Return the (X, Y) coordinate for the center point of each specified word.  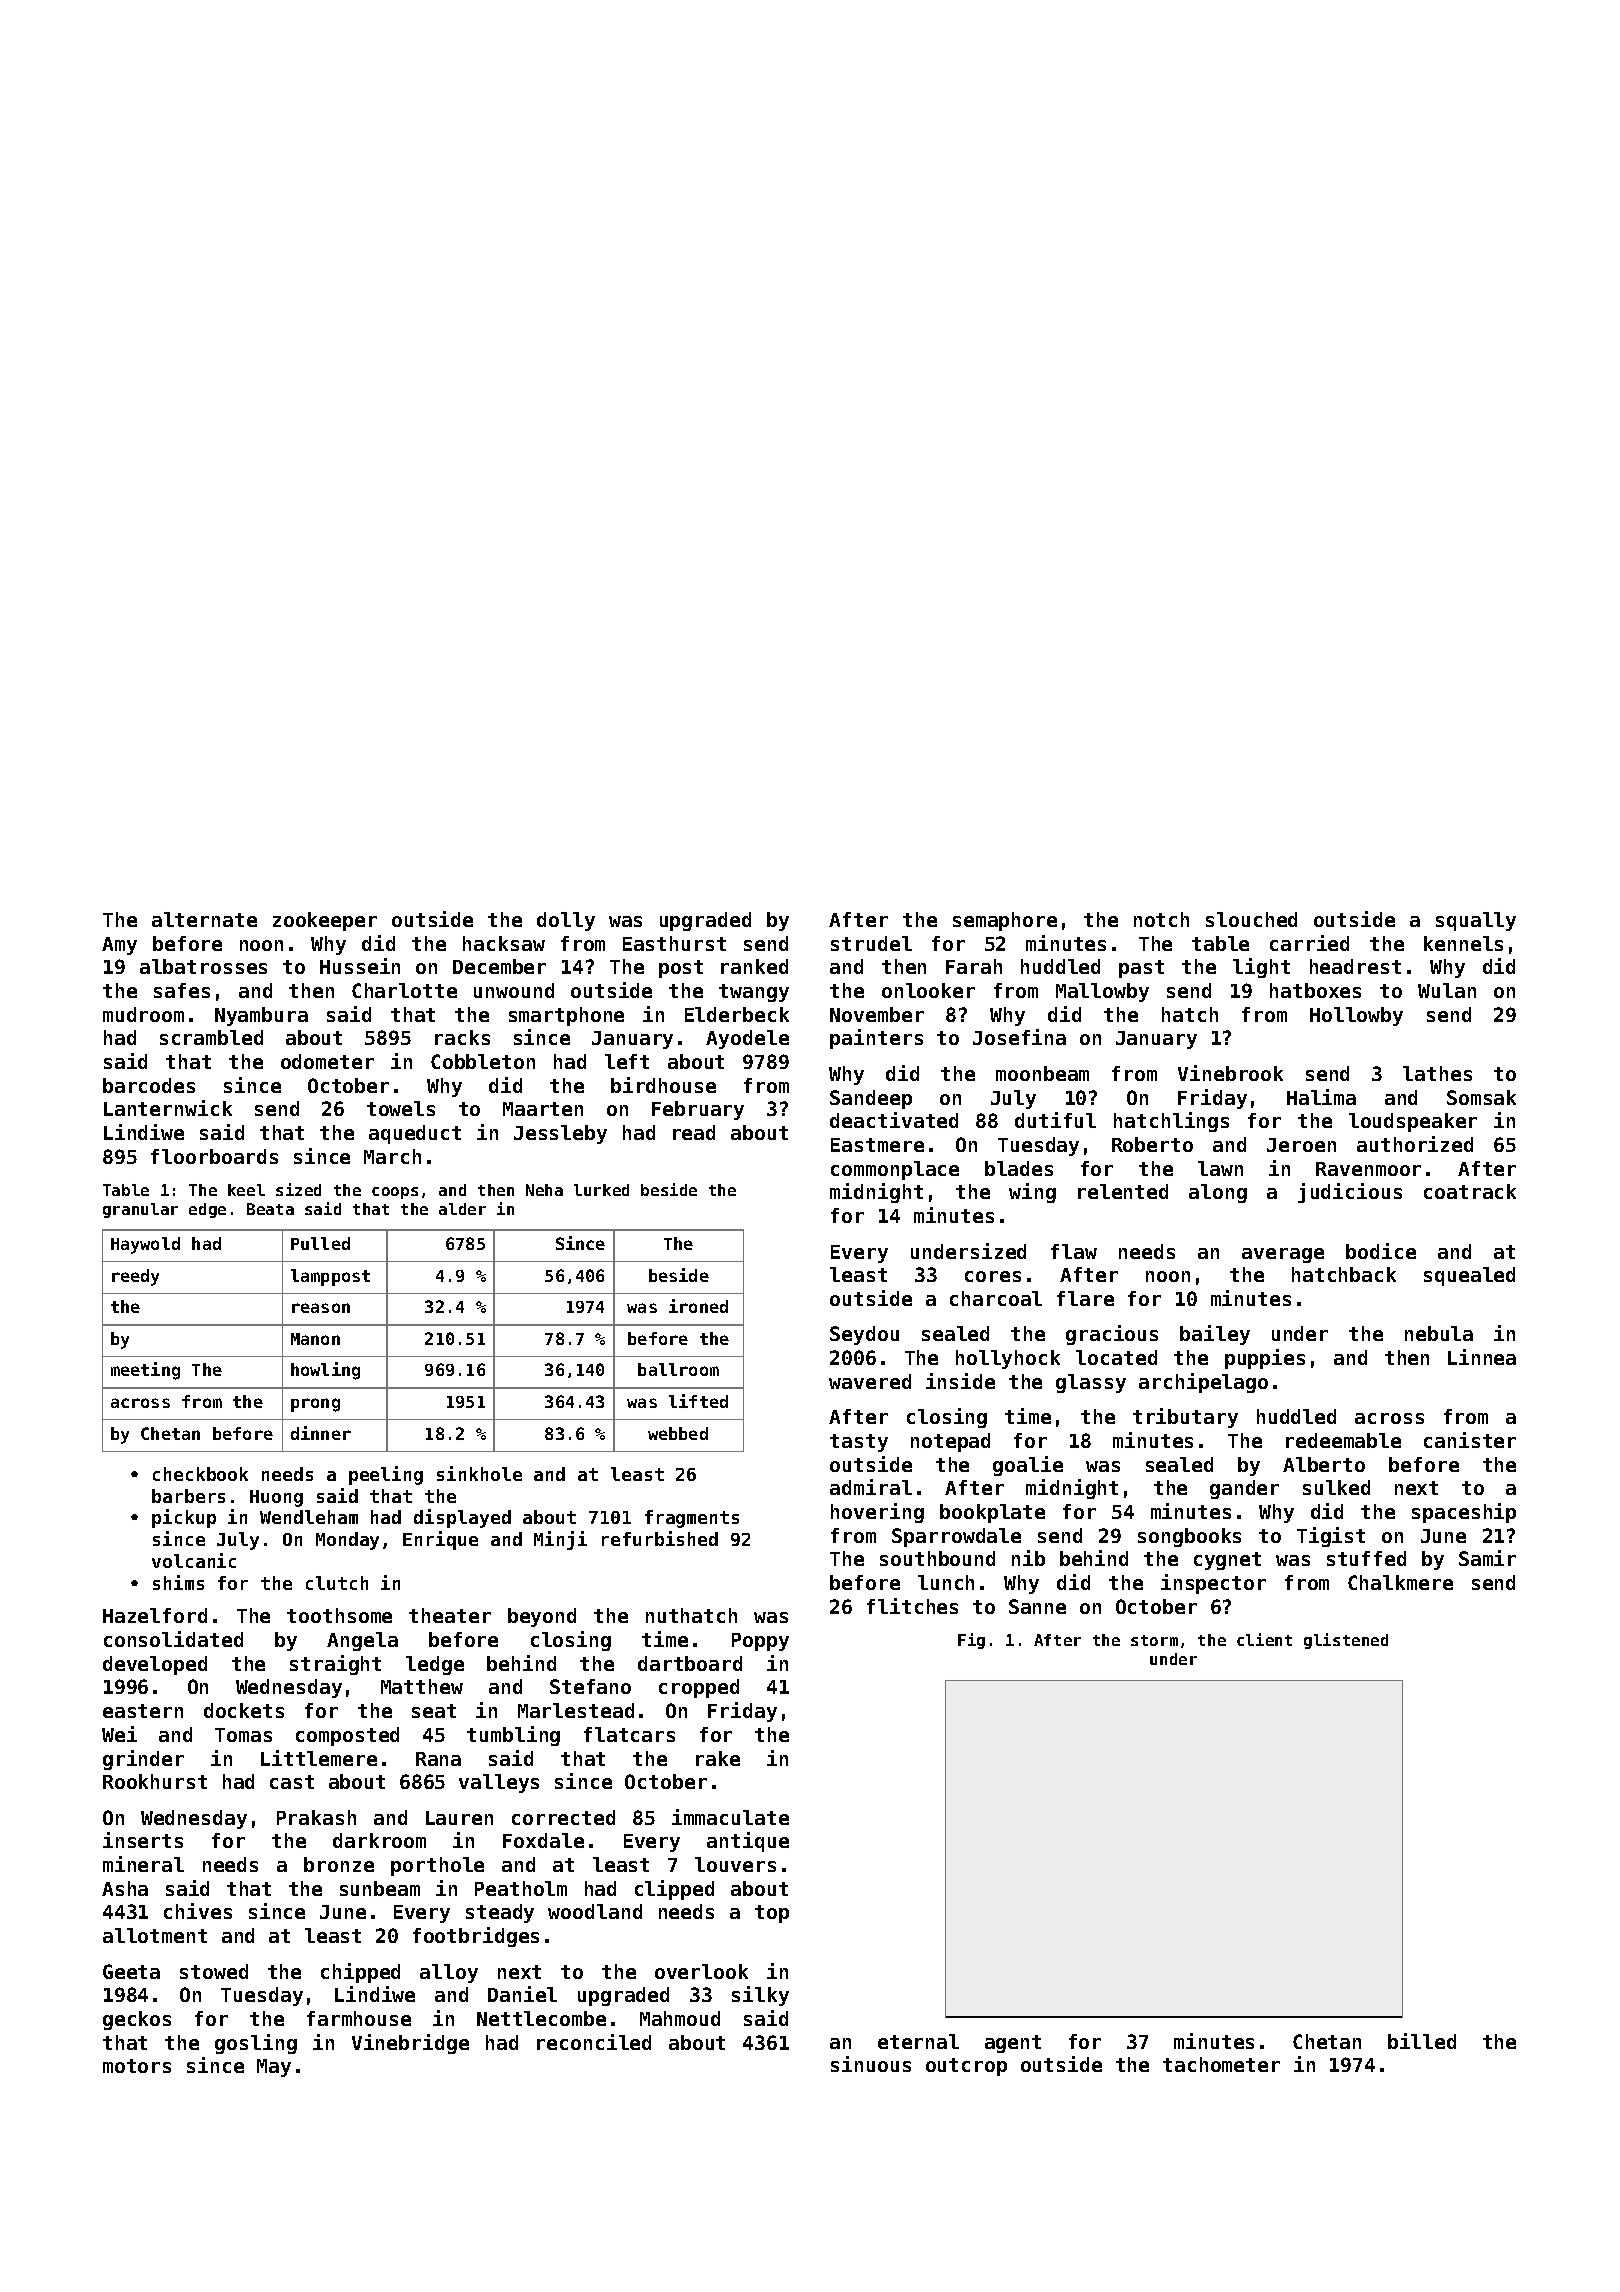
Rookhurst (155, 1781)
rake (718, 1758)
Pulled (320, 1243)
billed (1422, 2041)
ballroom (678, 1369)
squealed (1469, 1276)
